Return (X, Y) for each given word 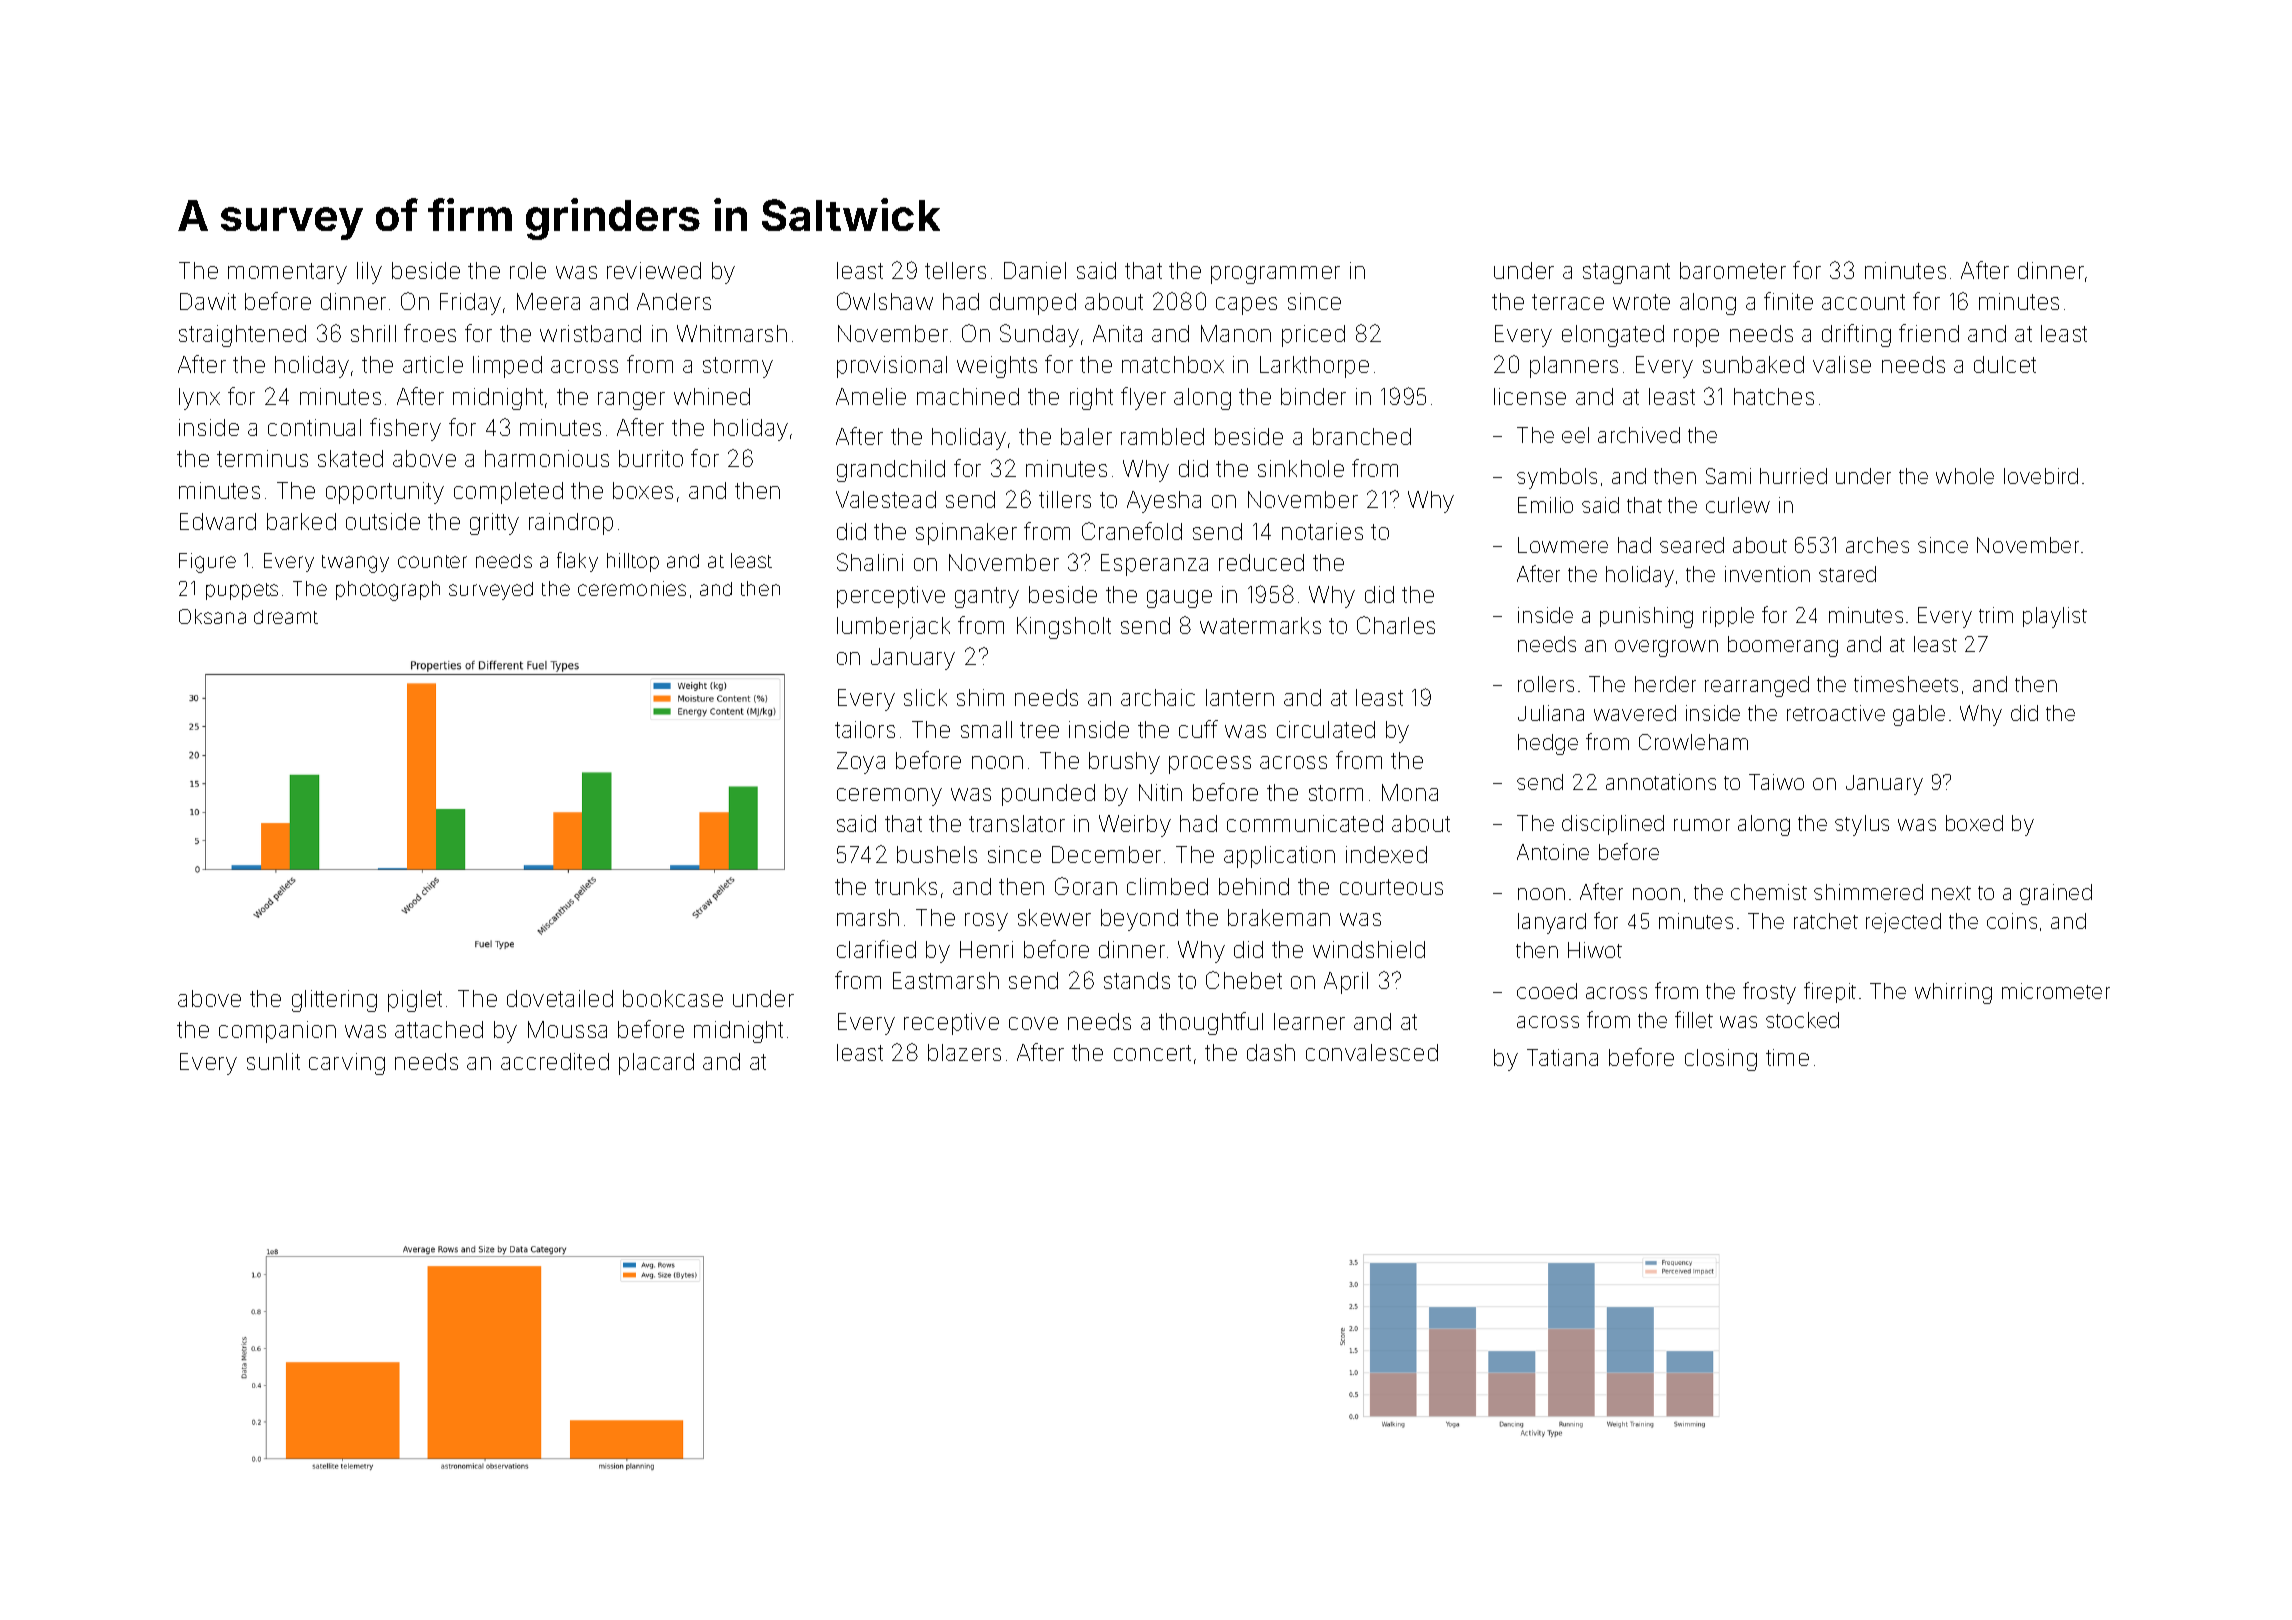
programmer (1275, 275)
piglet (415, 1001)
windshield (1369, 949)
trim (1996, 615)
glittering (334, 1001)
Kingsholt (1064, 628)
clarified (876, 949)
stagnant (1626, 273)
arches (1877, 545)
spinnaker (966, 534)
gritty (494, 524)
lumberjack (893, 628)
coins (2012, 921)
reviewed (654, 270)
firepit (1830, 992)
